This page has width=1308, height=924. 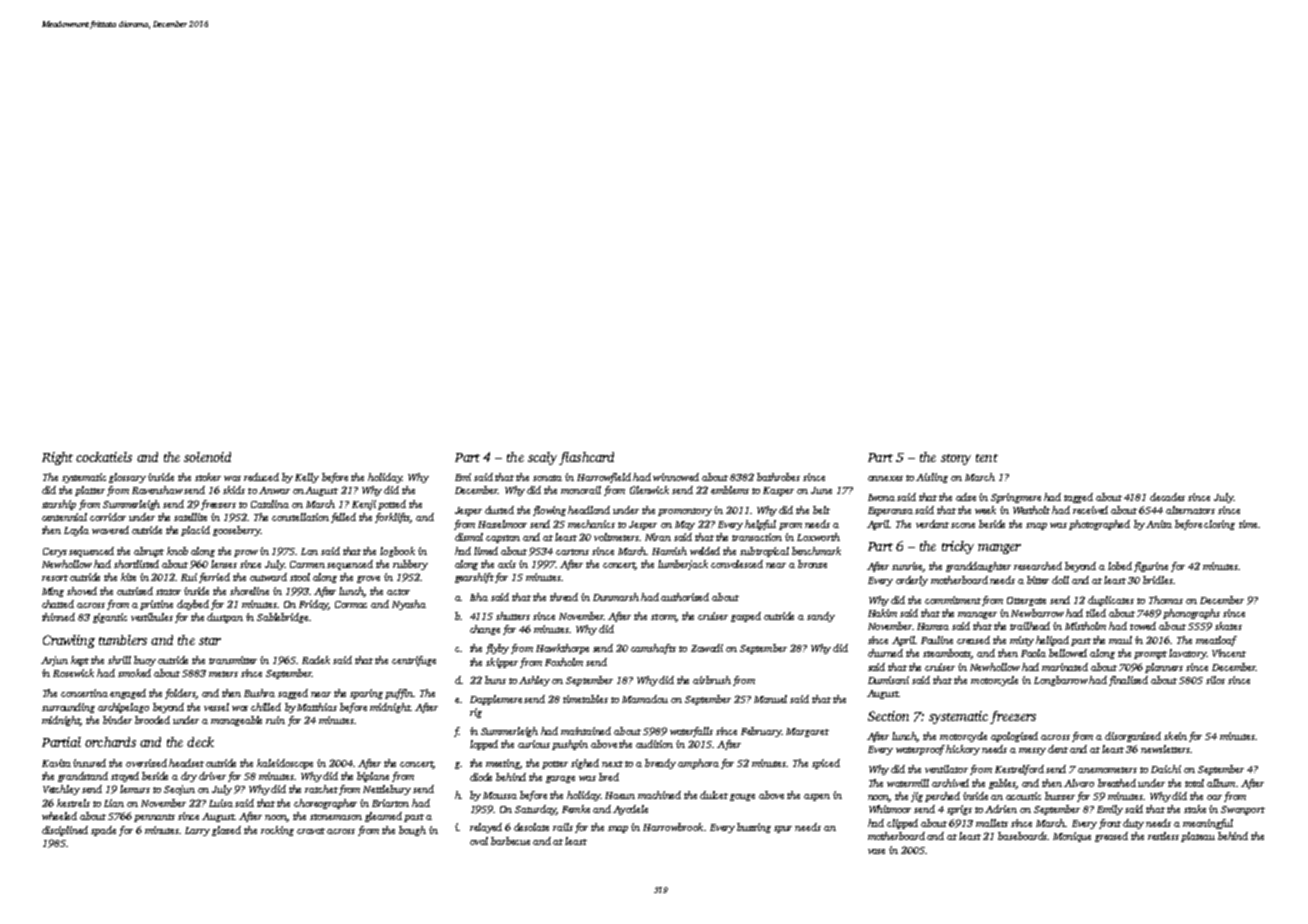 What do you see at coordinates (987, 458) in the page?
I see `tent` at bounding box center [987, 458].
